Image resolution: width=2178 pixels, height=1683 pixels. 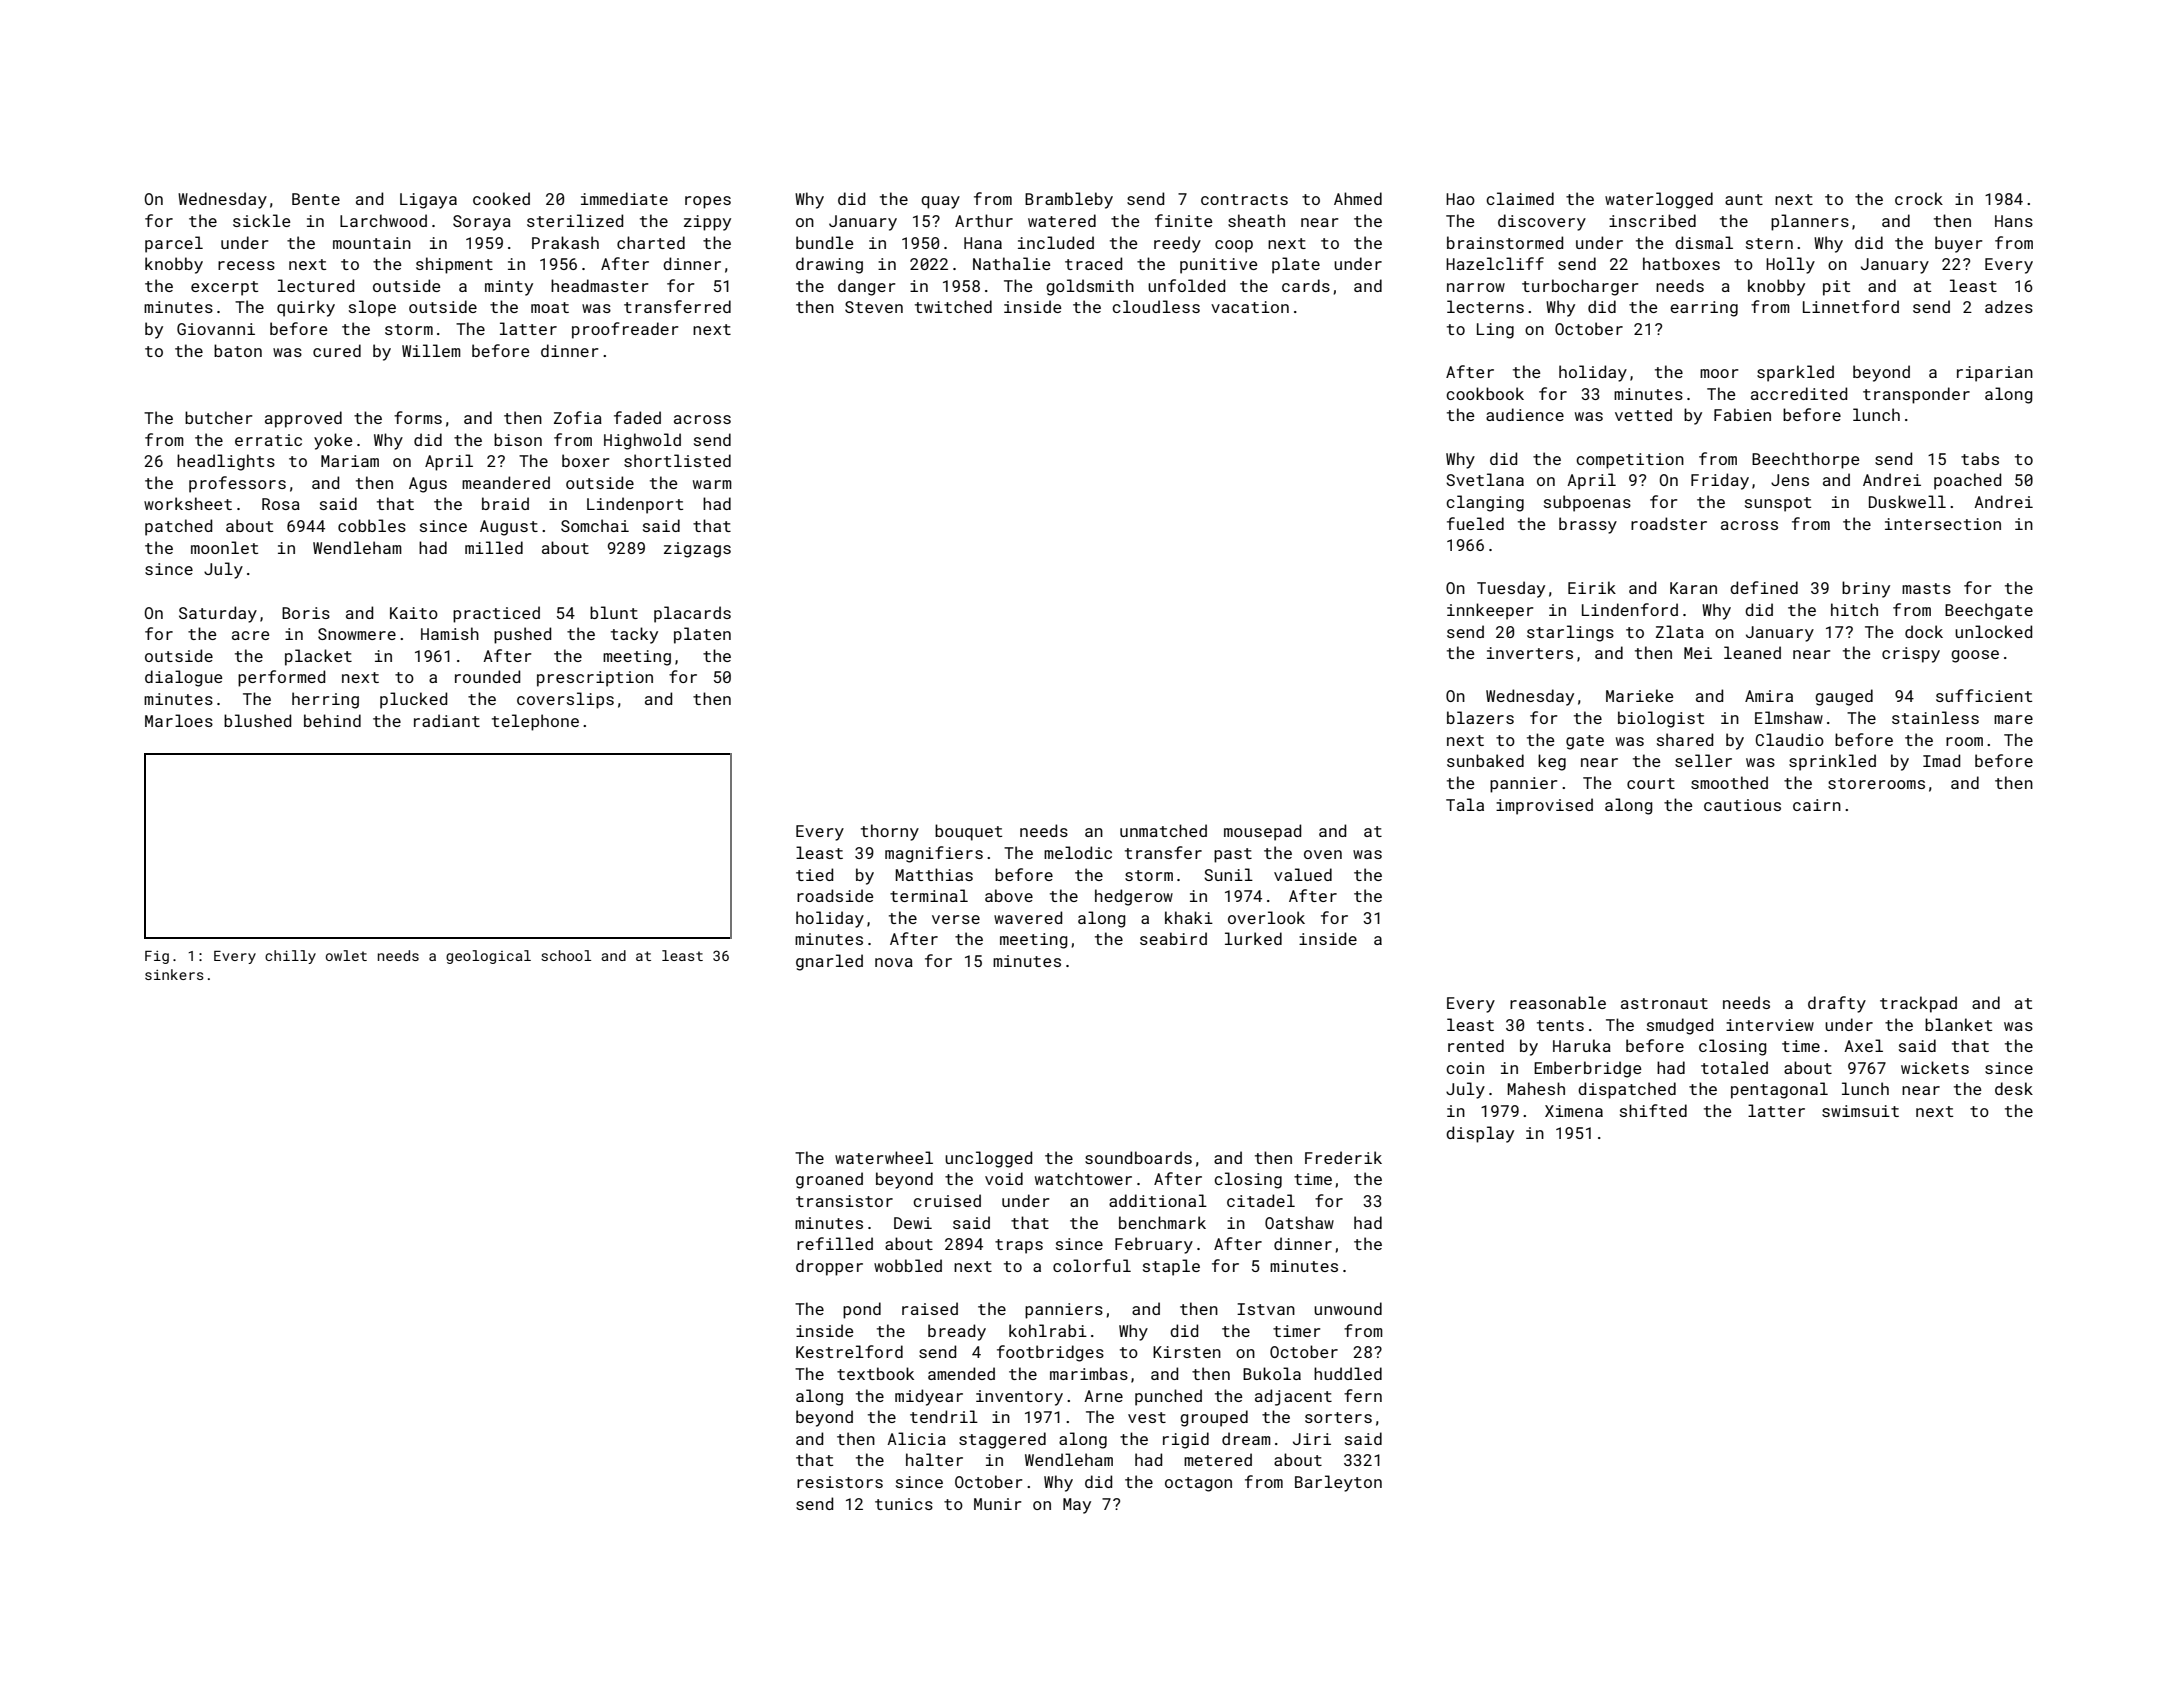 What do you see at coordinates (1817, 805) in the document?
I see `cairn` at bounding box center [1817, 805].
